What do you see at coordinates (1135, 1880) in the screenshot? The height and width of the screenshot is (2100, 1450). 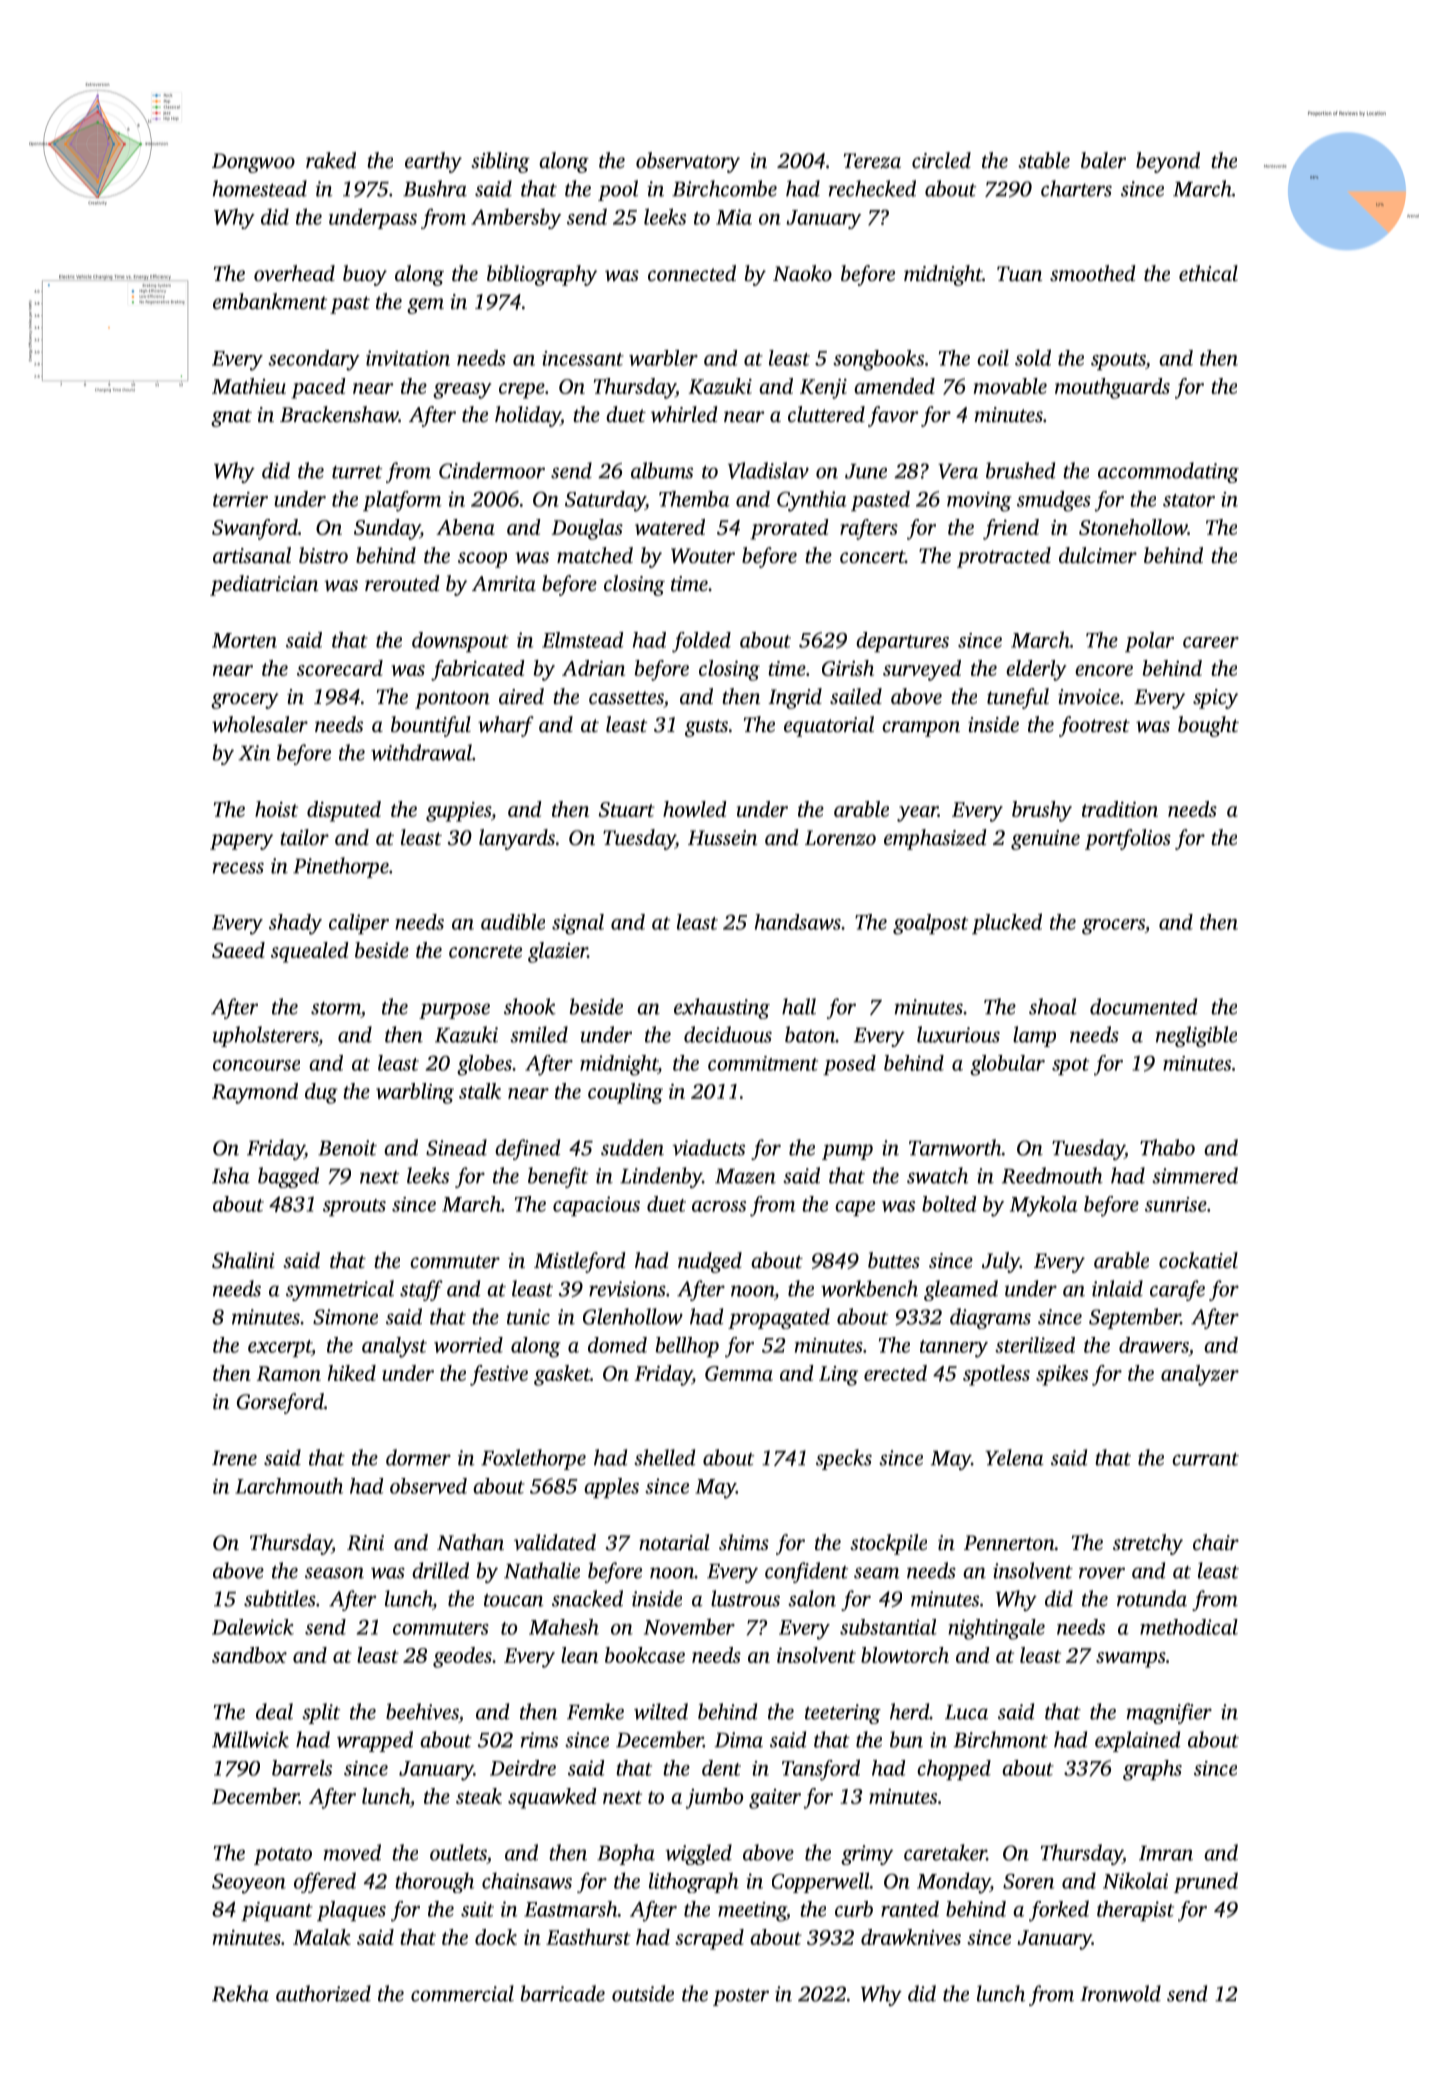 I see `Nikolai` at bounding box center [1135, 1880].
